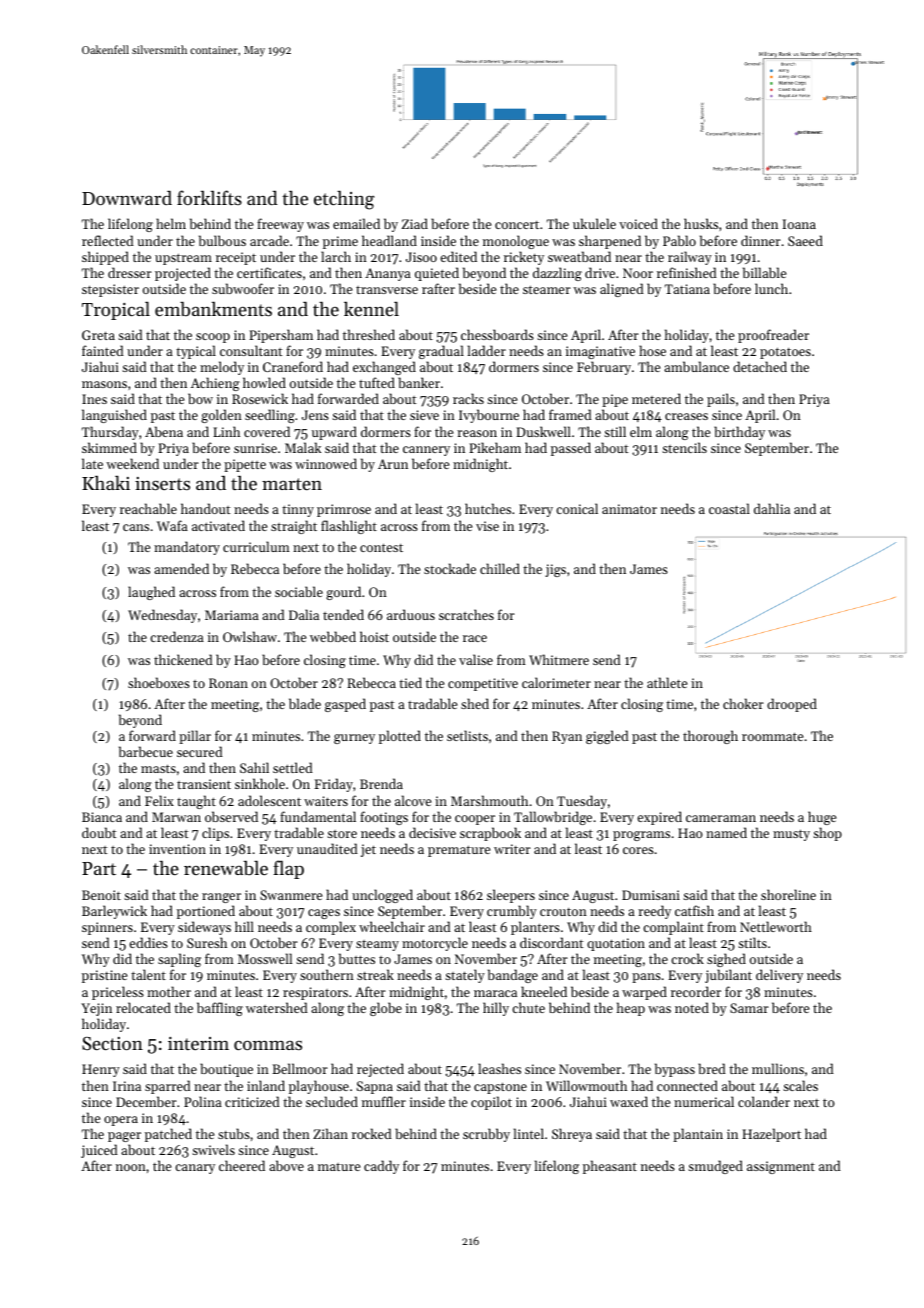 This document has height=1308, width=924. What do you see at coordinates (176, 817) in the document?
I see `Marwan` at bounding box center [176, 817].
